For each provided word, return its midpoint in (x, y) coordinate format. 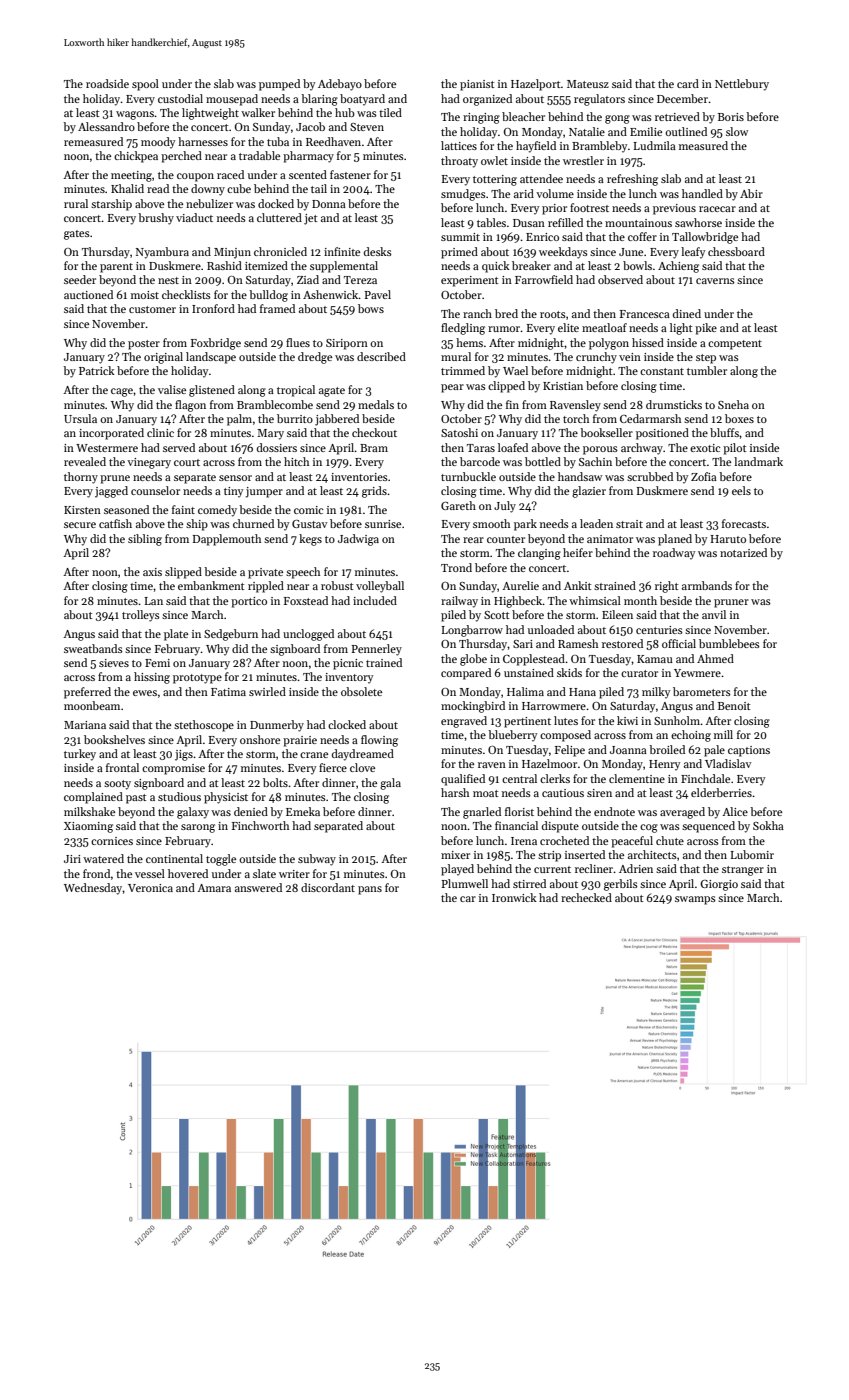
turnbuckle (468, 476)
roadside (107, 83)
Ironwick (514, 897)
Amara (214, 888)
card (688, 83)
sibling (145, 540)
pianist (477, 85)
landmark (758, 461)
